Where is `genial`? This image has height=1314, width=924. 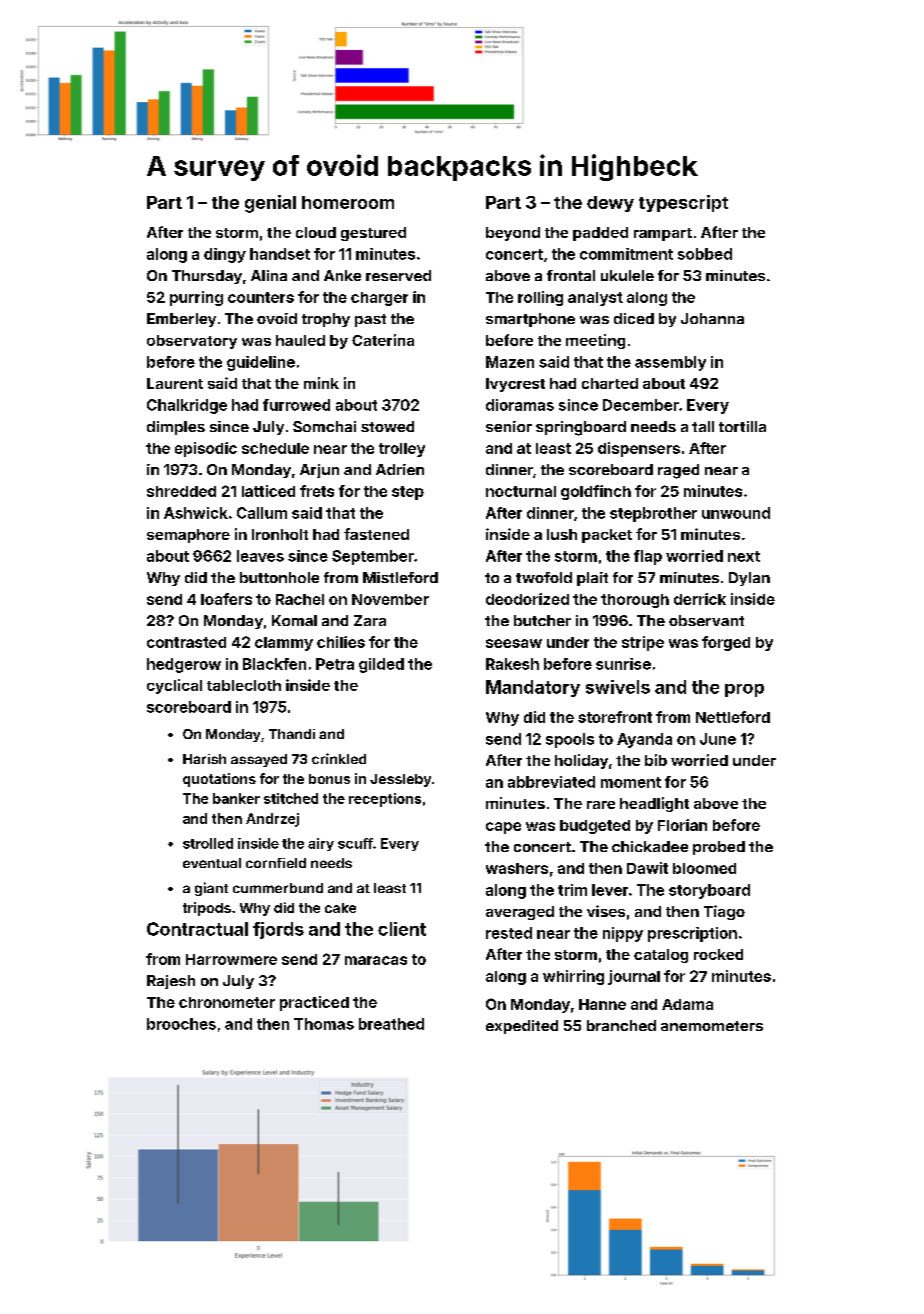 genial is located at coordinates (270, 204).
